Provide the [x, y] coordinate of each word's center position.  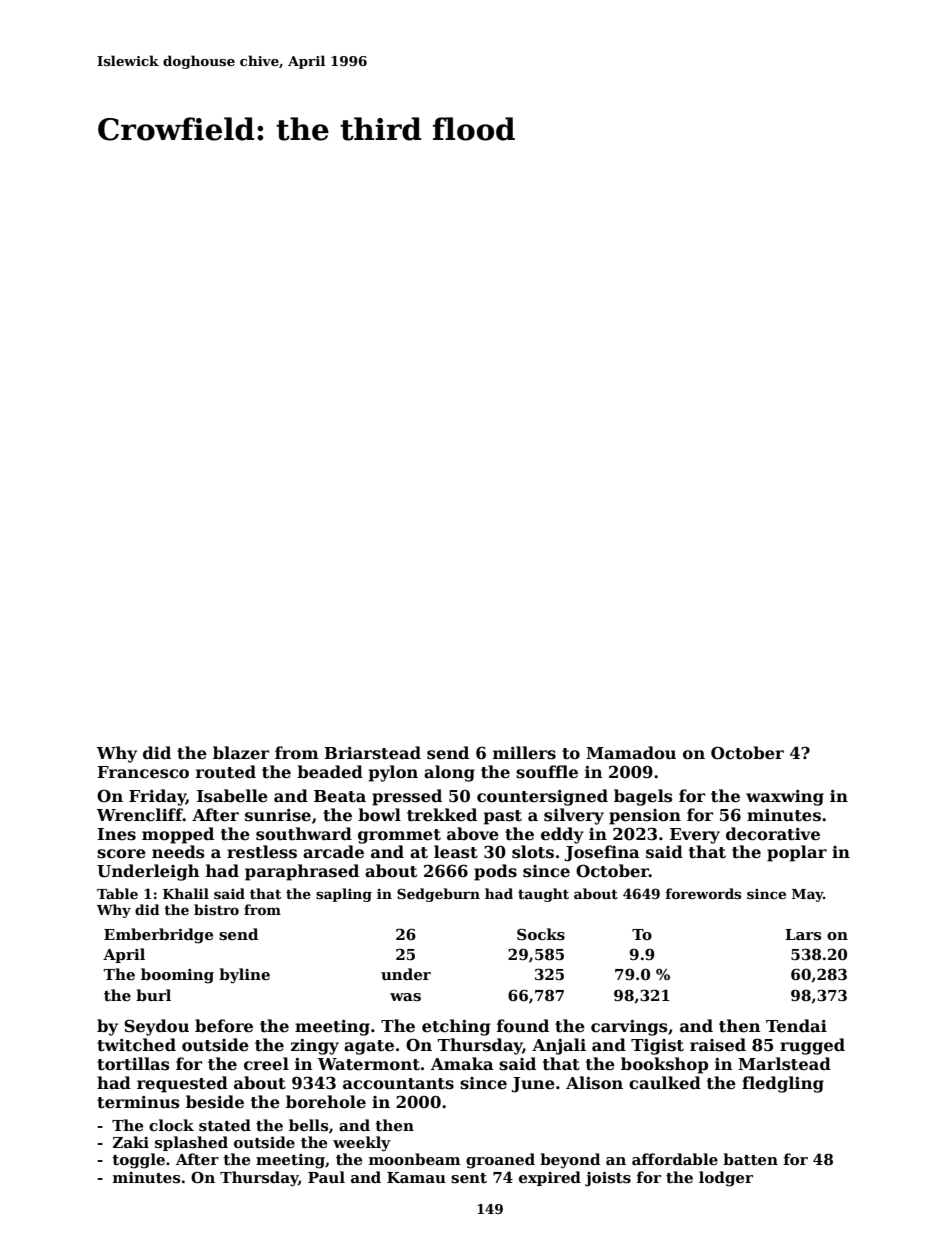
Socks [541, 934]
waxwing [785, 798]
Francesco [143, 772]
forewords [703, 893]
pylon [393, 773]
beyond [570, 1161]
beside [215, 1102]
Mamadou [631, 753]
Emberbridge [158, 936]
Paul [326, 1177]
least [456, 852]
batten [750, 1159]
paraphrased [302, 872]
